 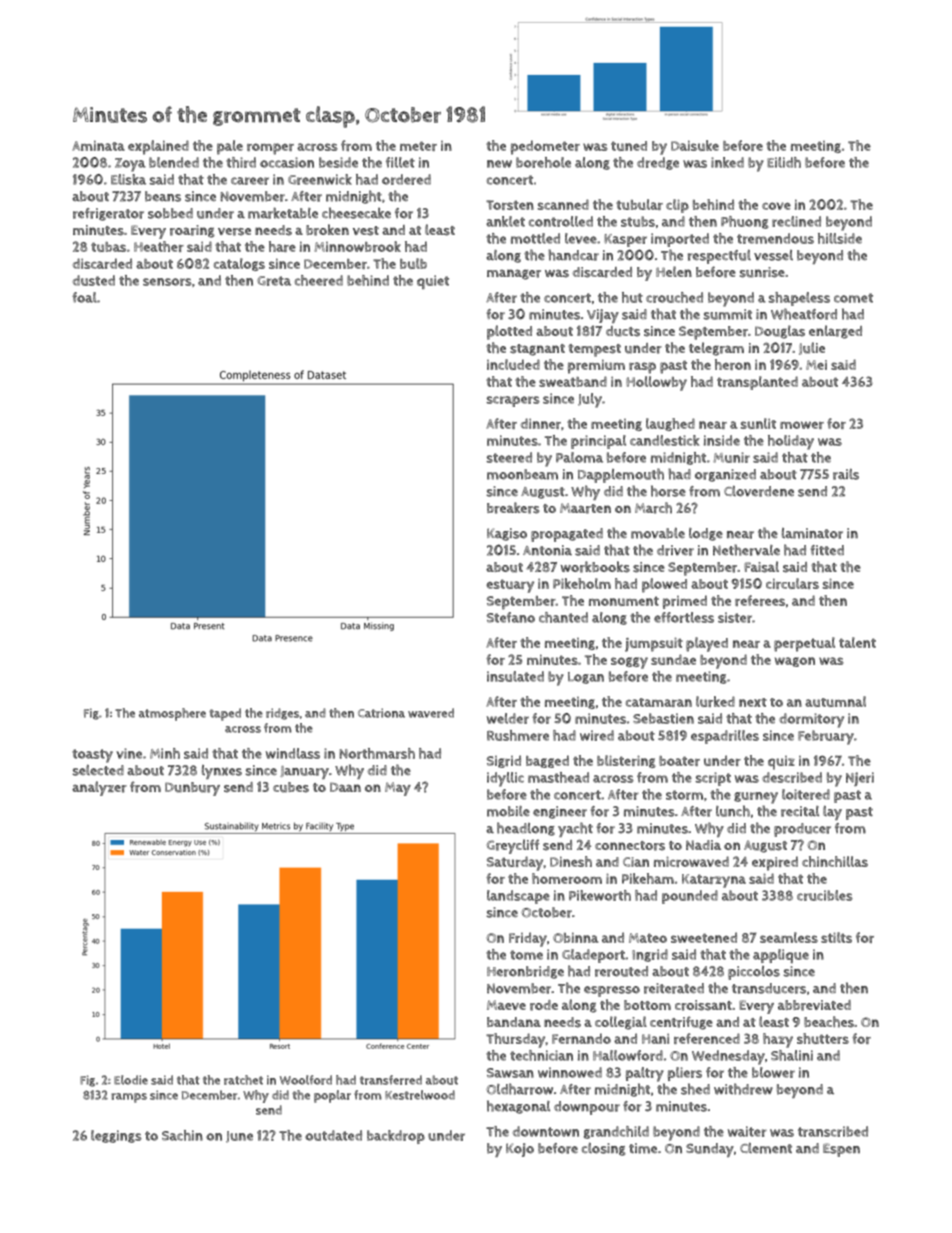 I want to click on outdated, so click(x=333, y=1135).
